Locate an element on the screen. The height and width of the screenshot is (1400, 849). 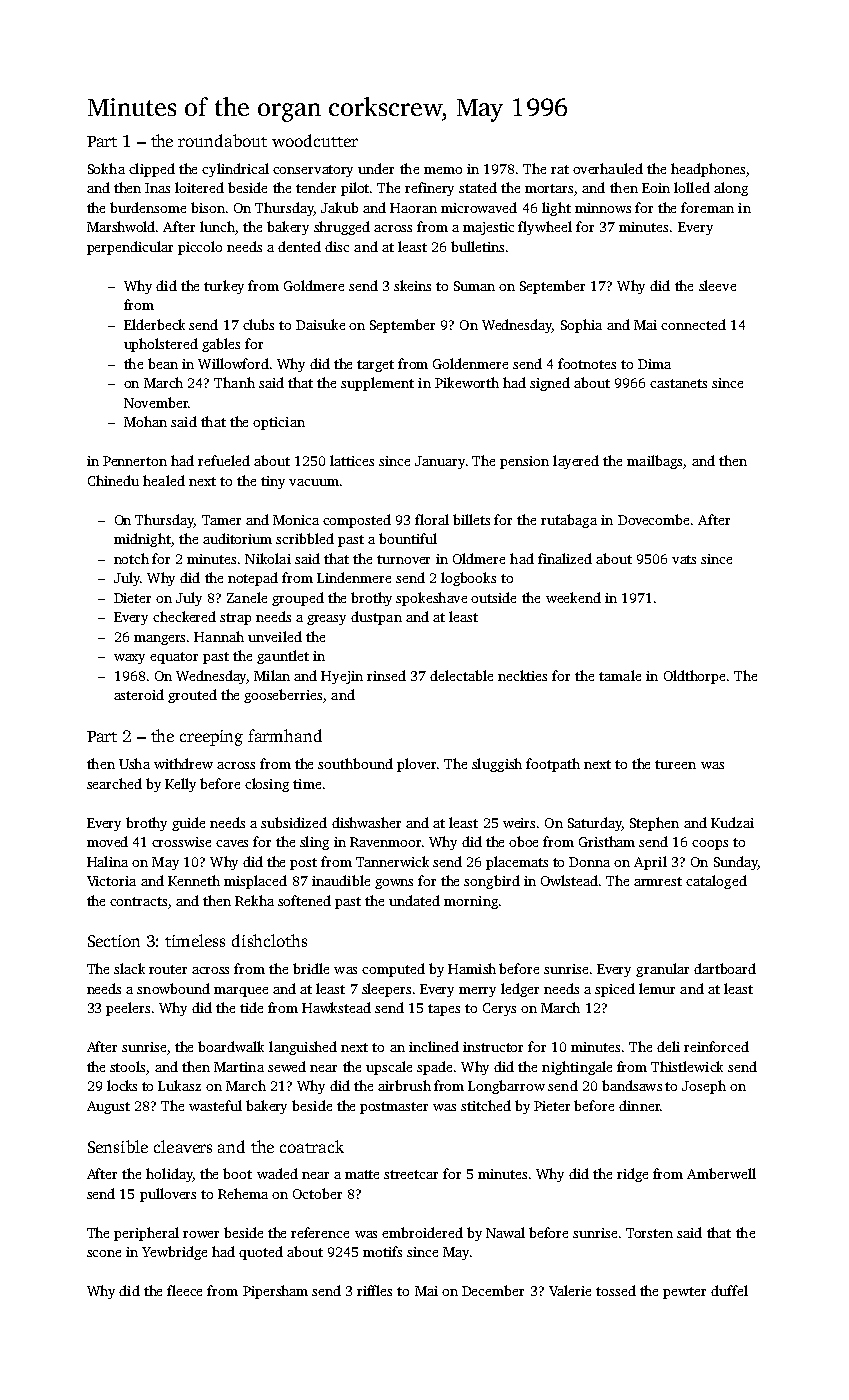
vats is located at coordinates (684, 559).
